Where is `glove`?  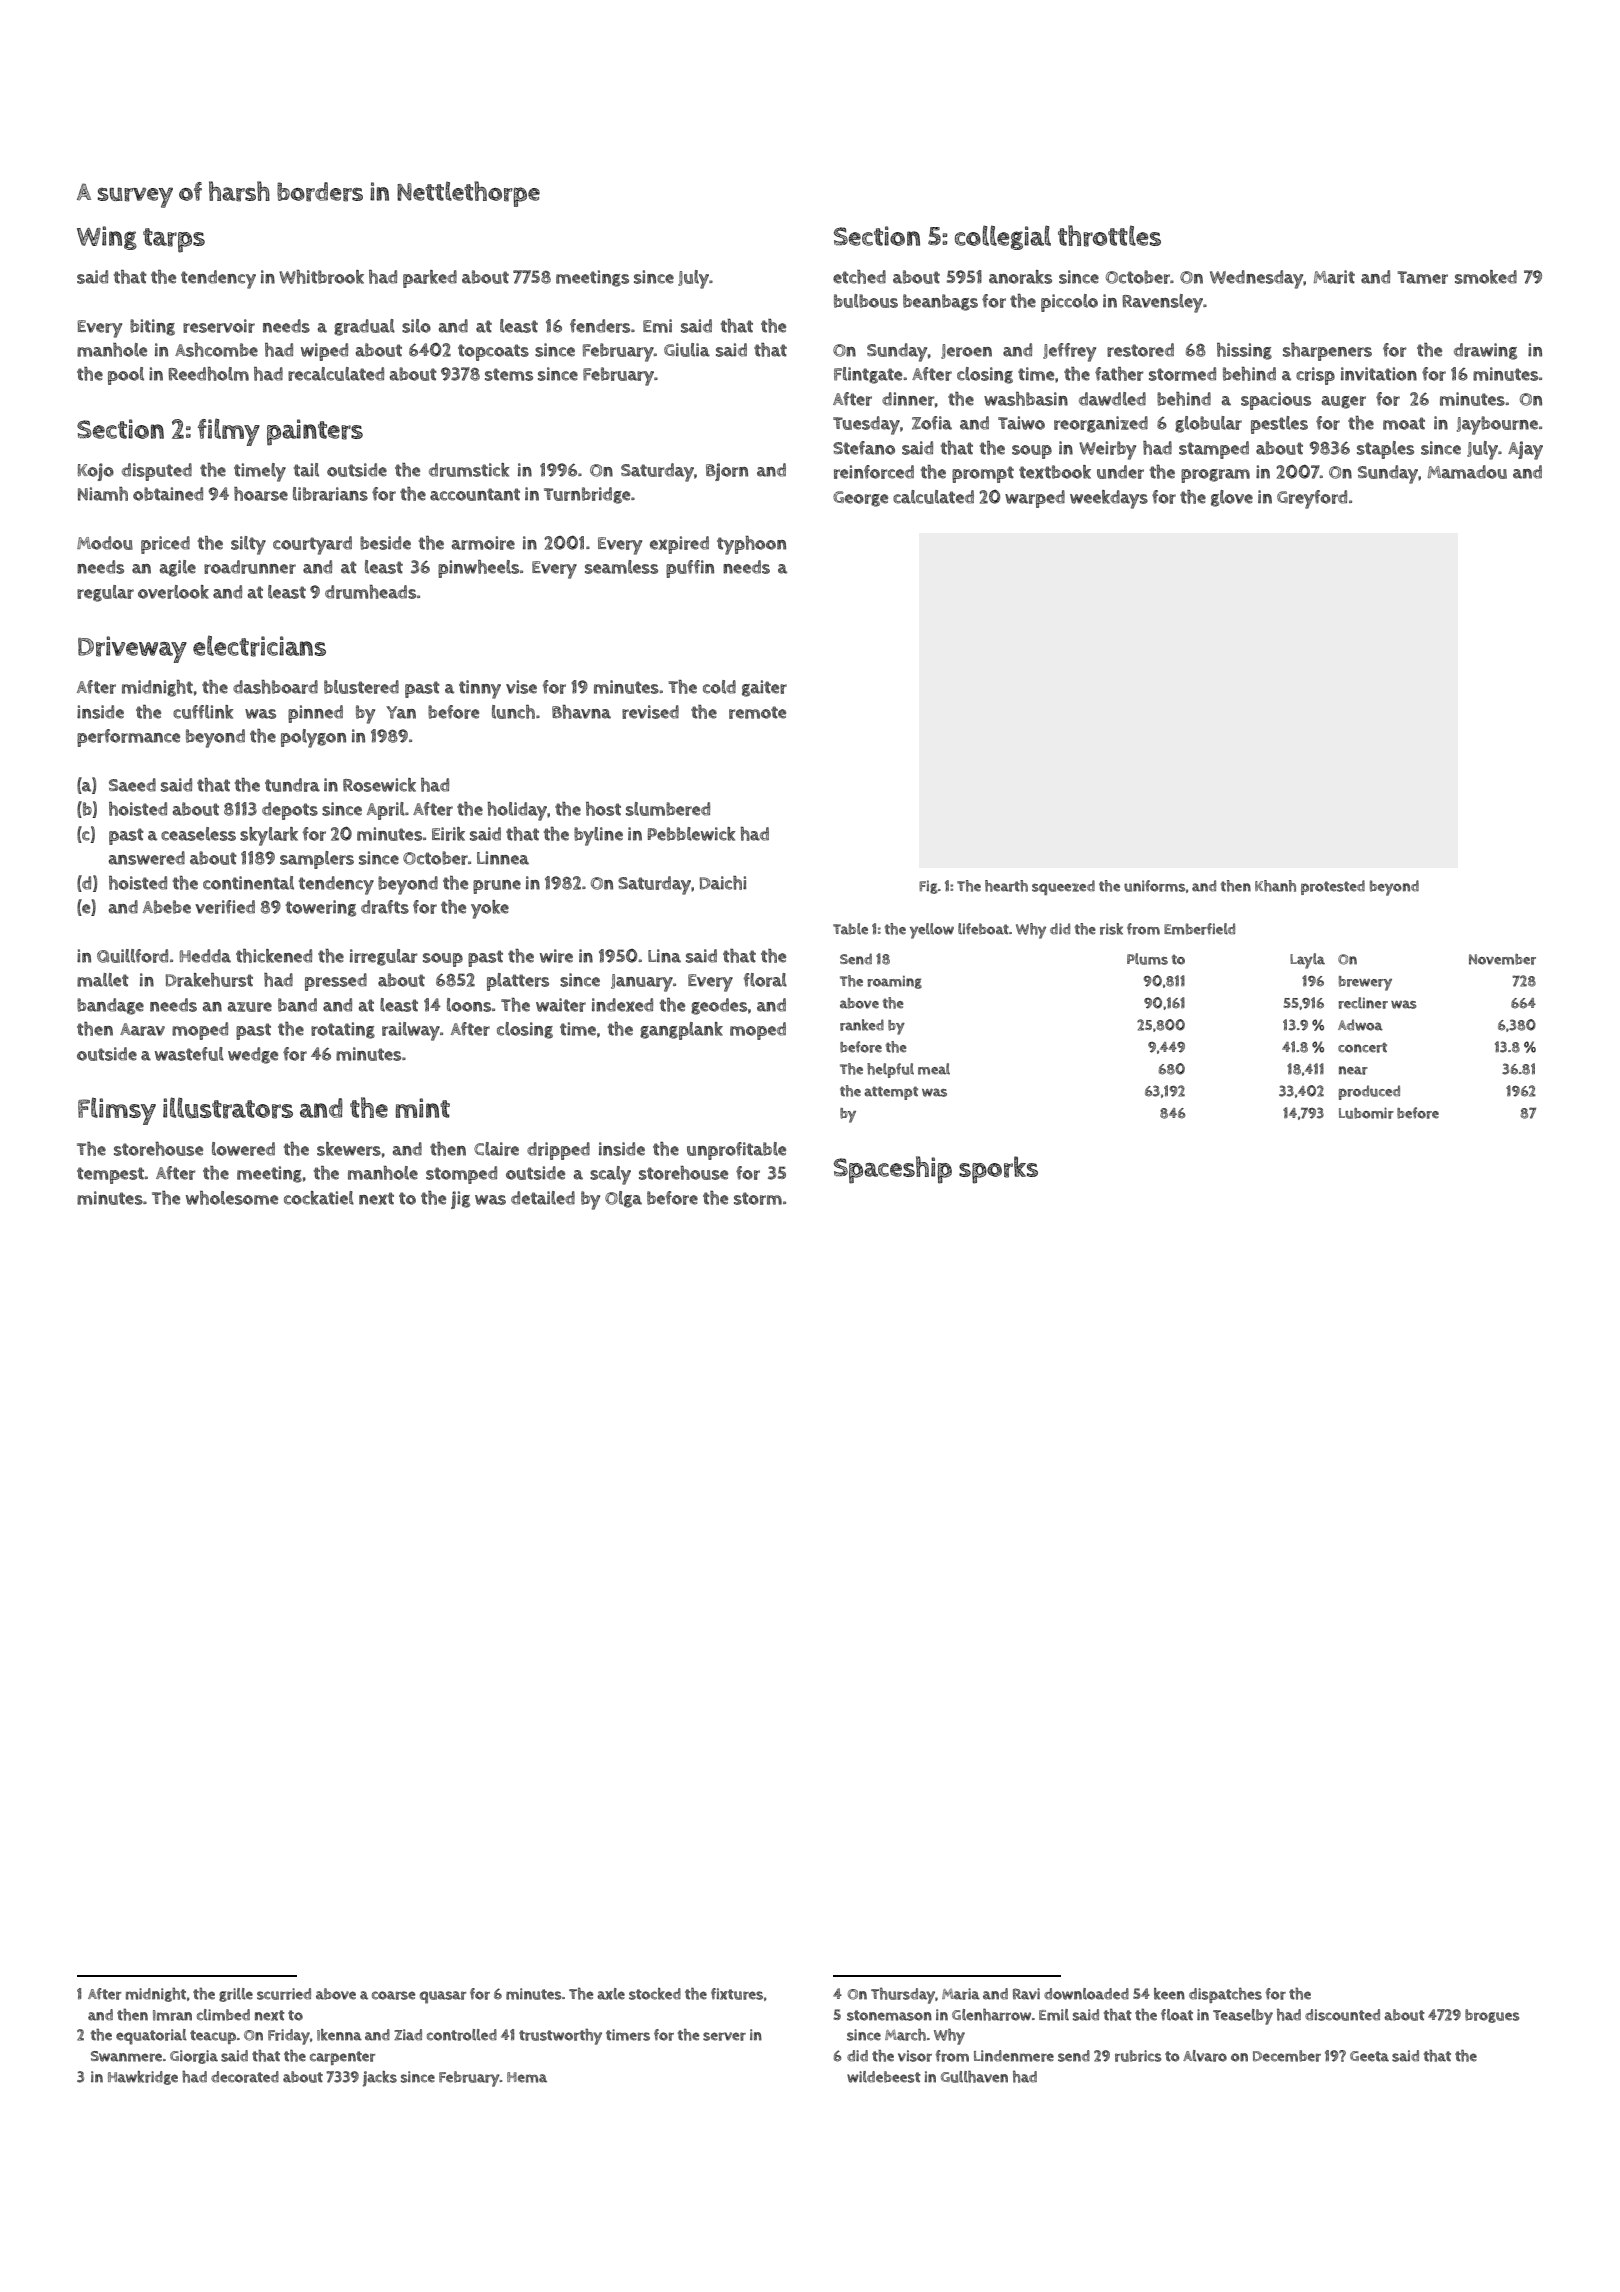
glove is located at coordinates (1232, 498).
